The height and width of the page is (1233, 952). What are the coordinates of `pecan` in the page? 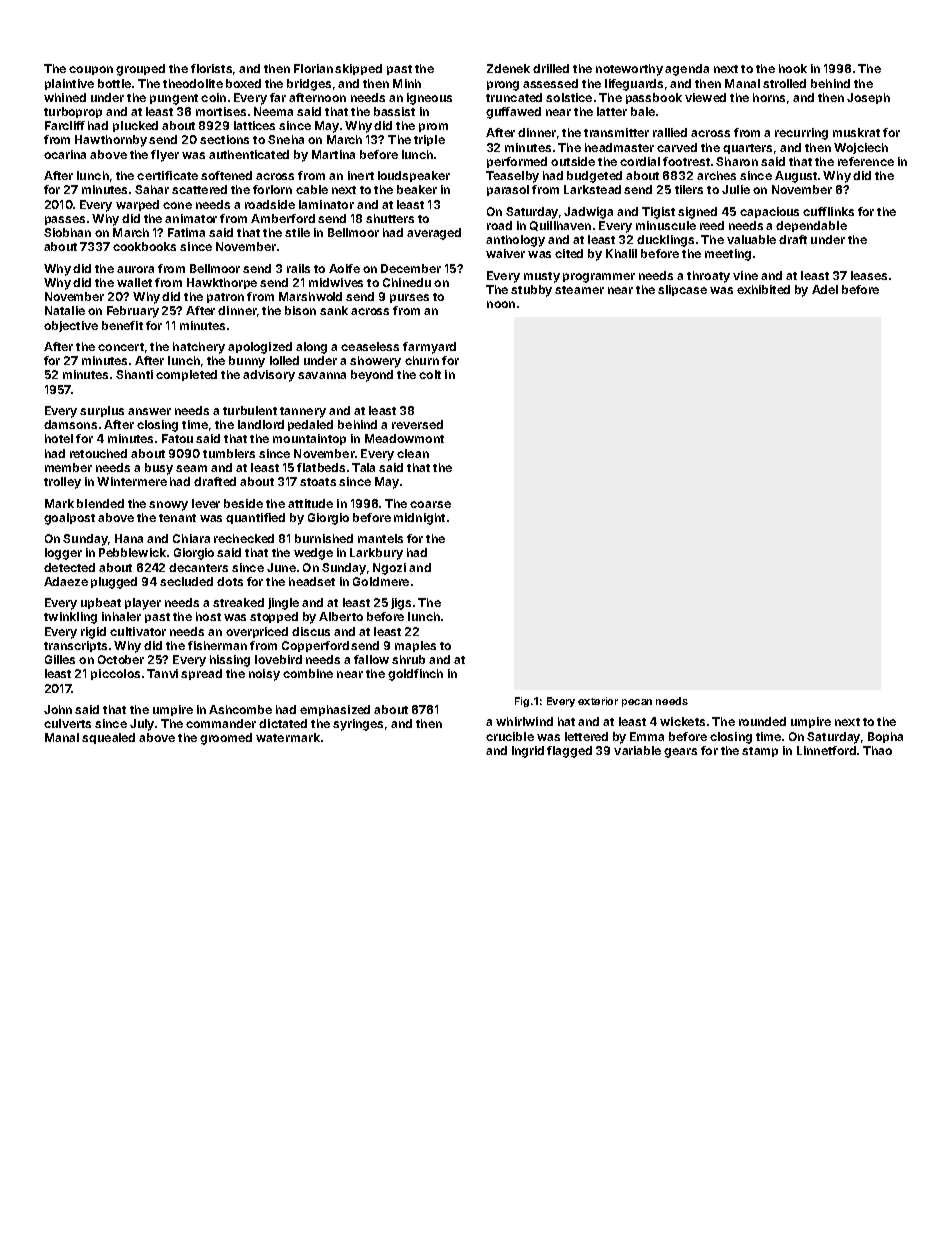 It's located at (637, 703).
